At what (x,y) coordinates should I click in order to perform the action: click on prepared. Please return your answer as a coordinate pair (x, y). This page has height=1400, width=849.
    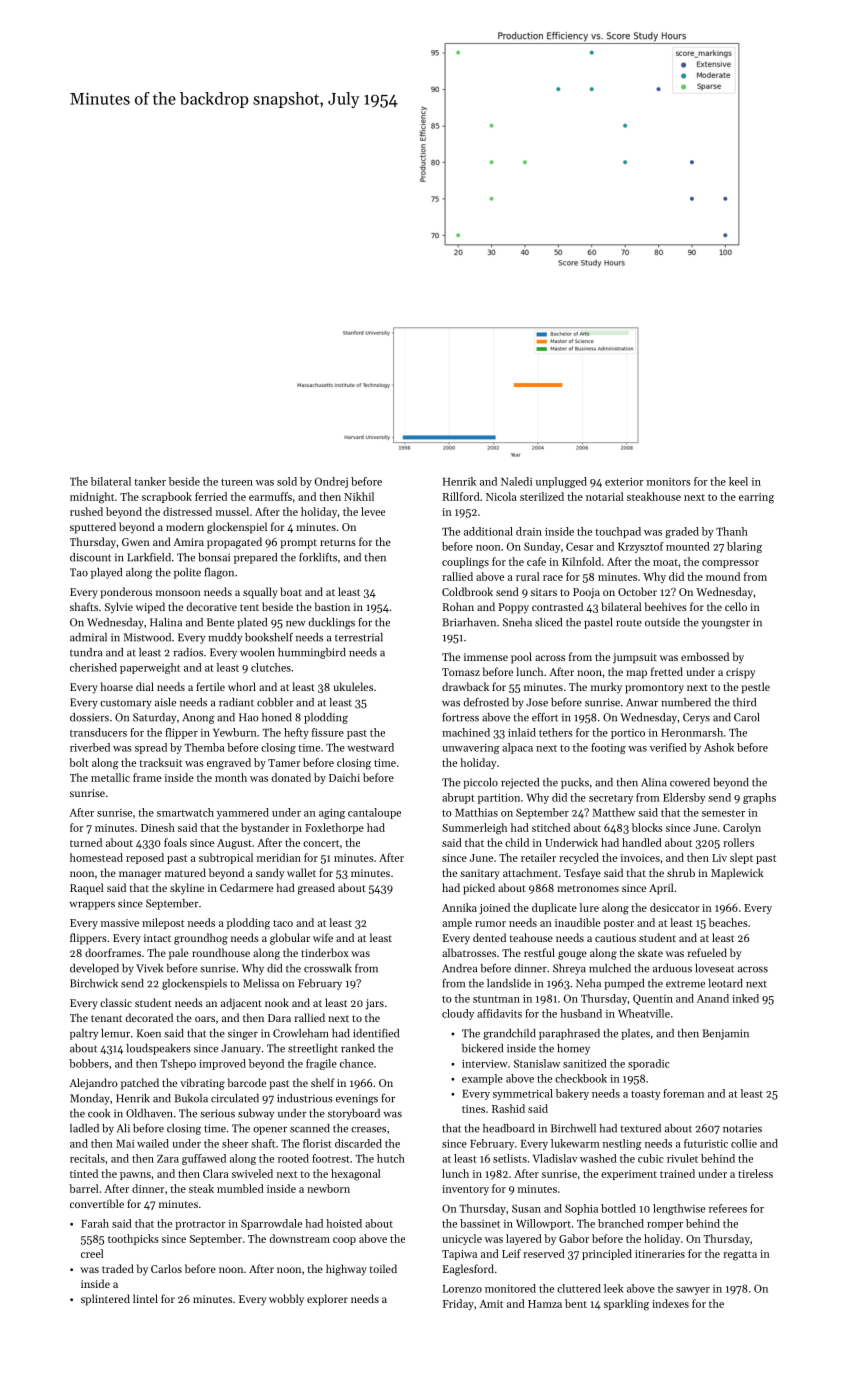
    Looking at the image, I should click on (255, 558).
